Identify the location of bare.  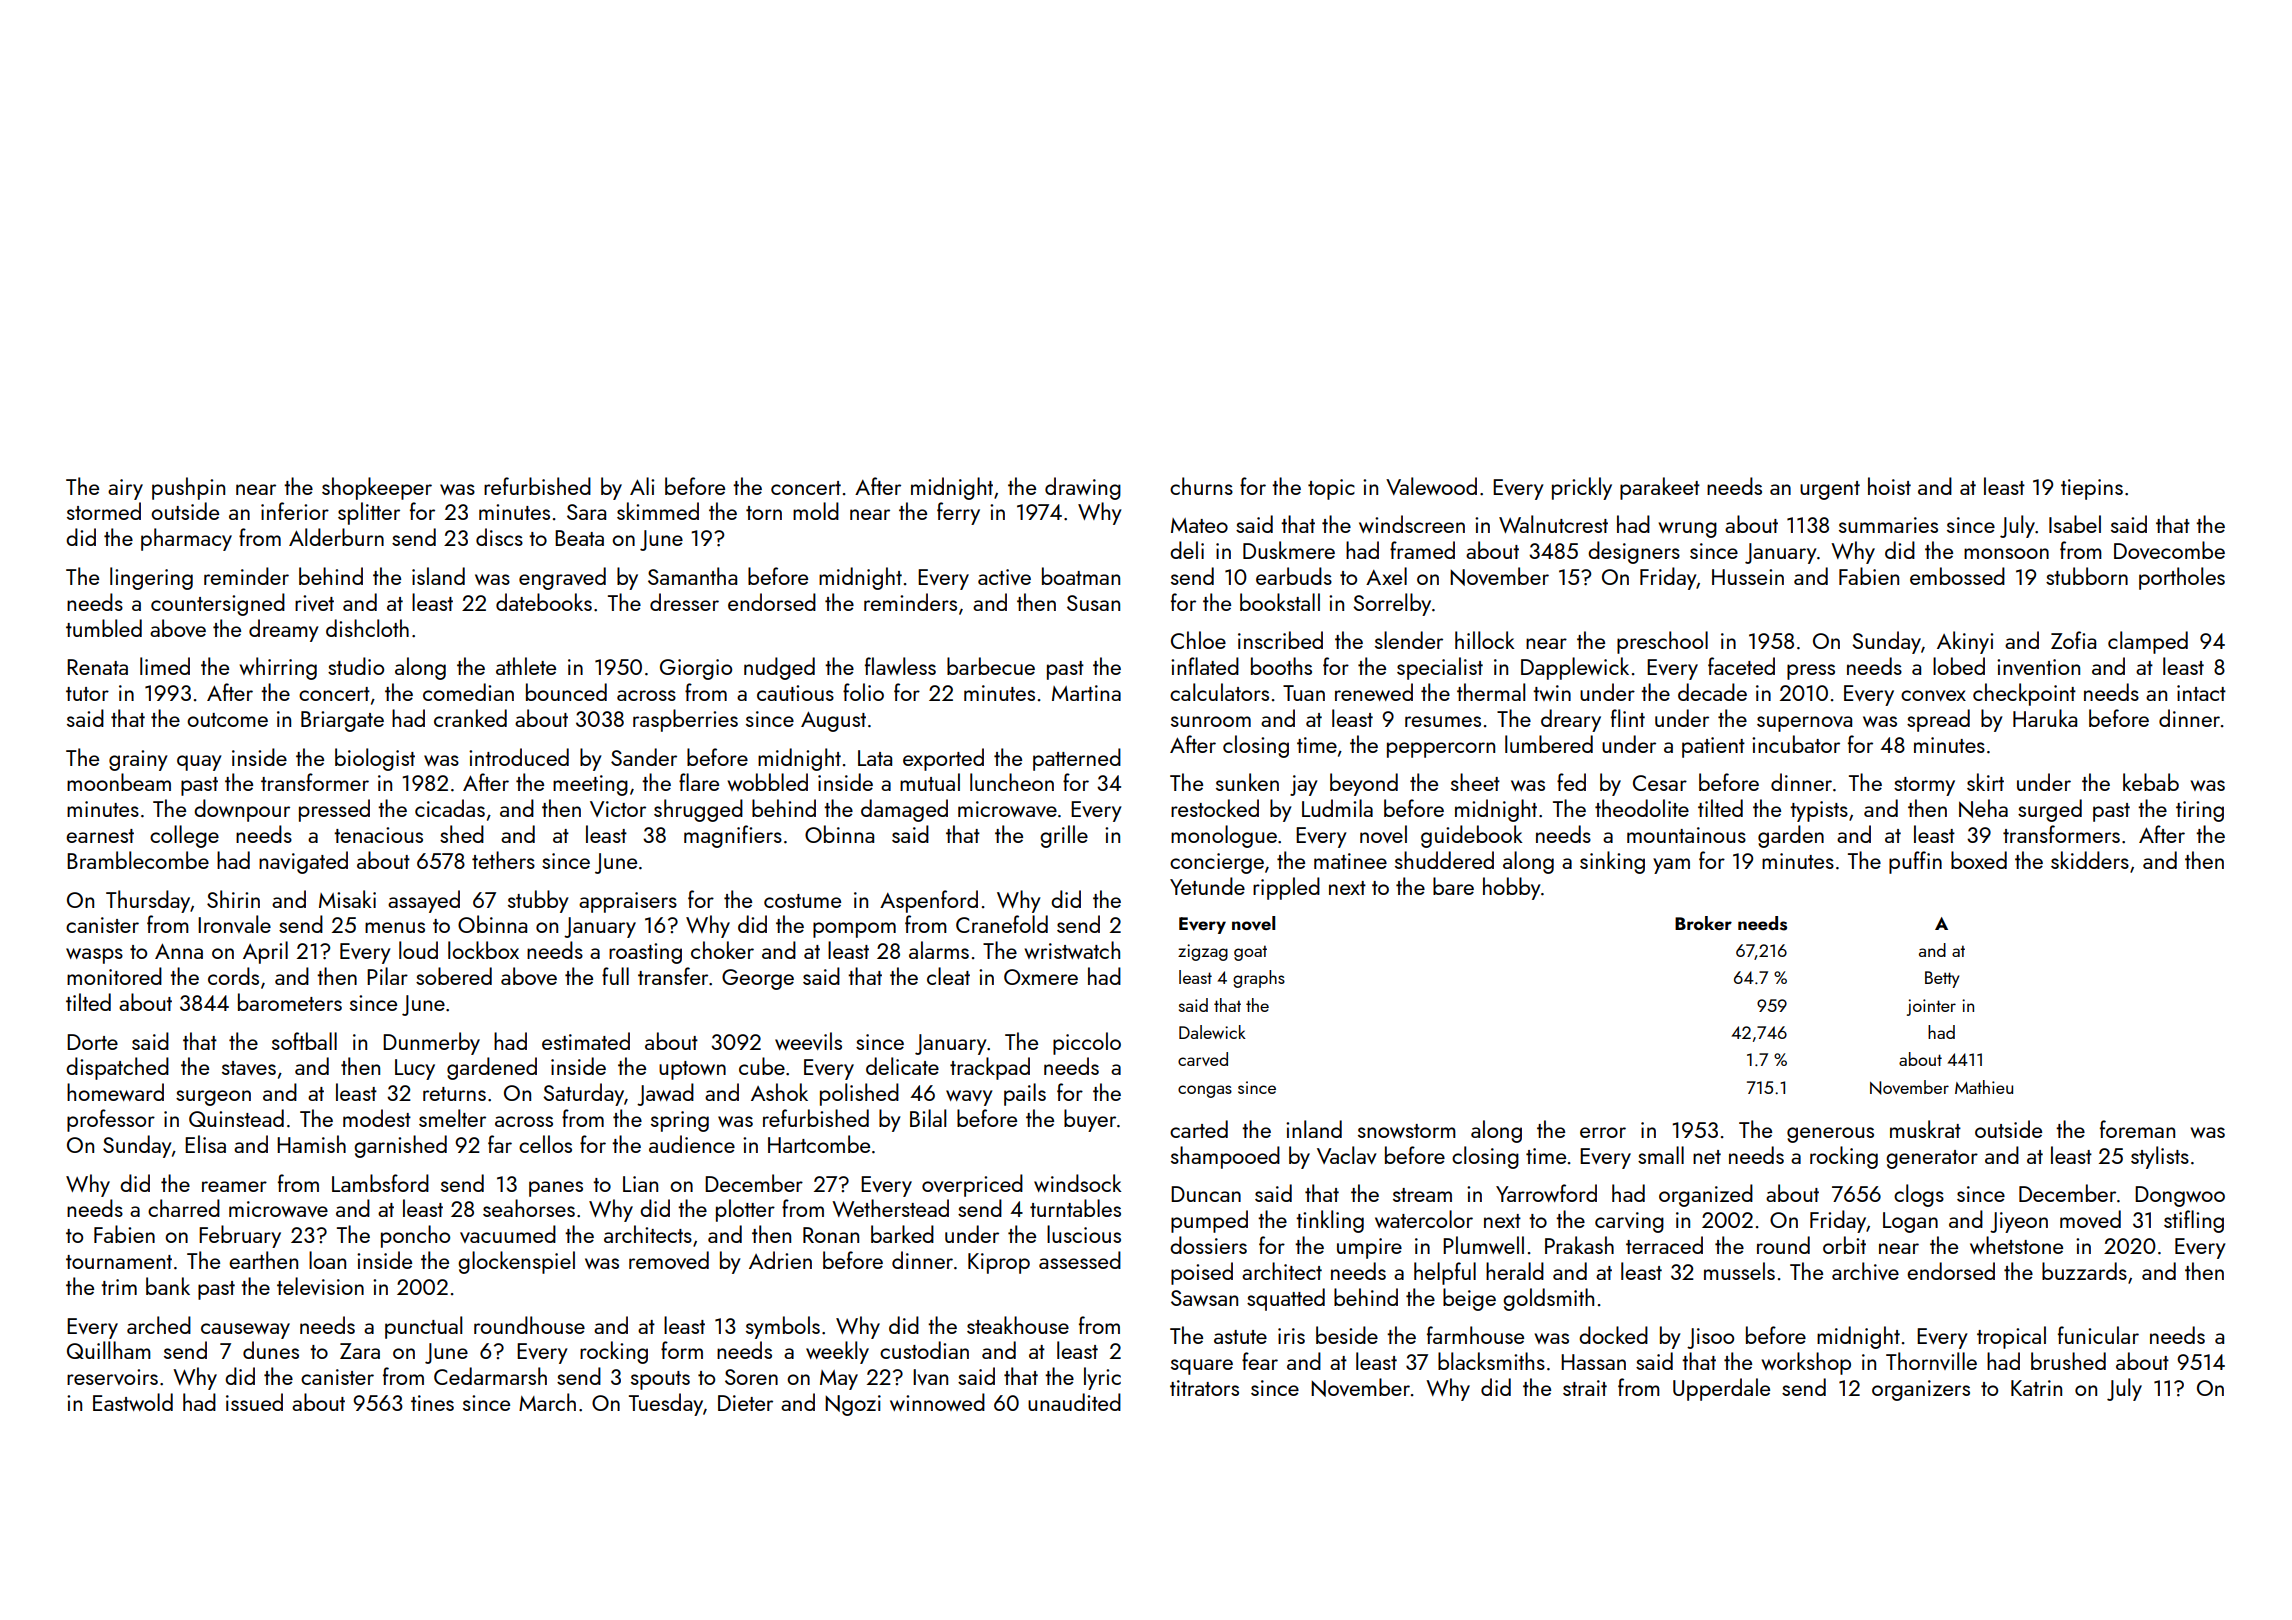
(1453, 886).
